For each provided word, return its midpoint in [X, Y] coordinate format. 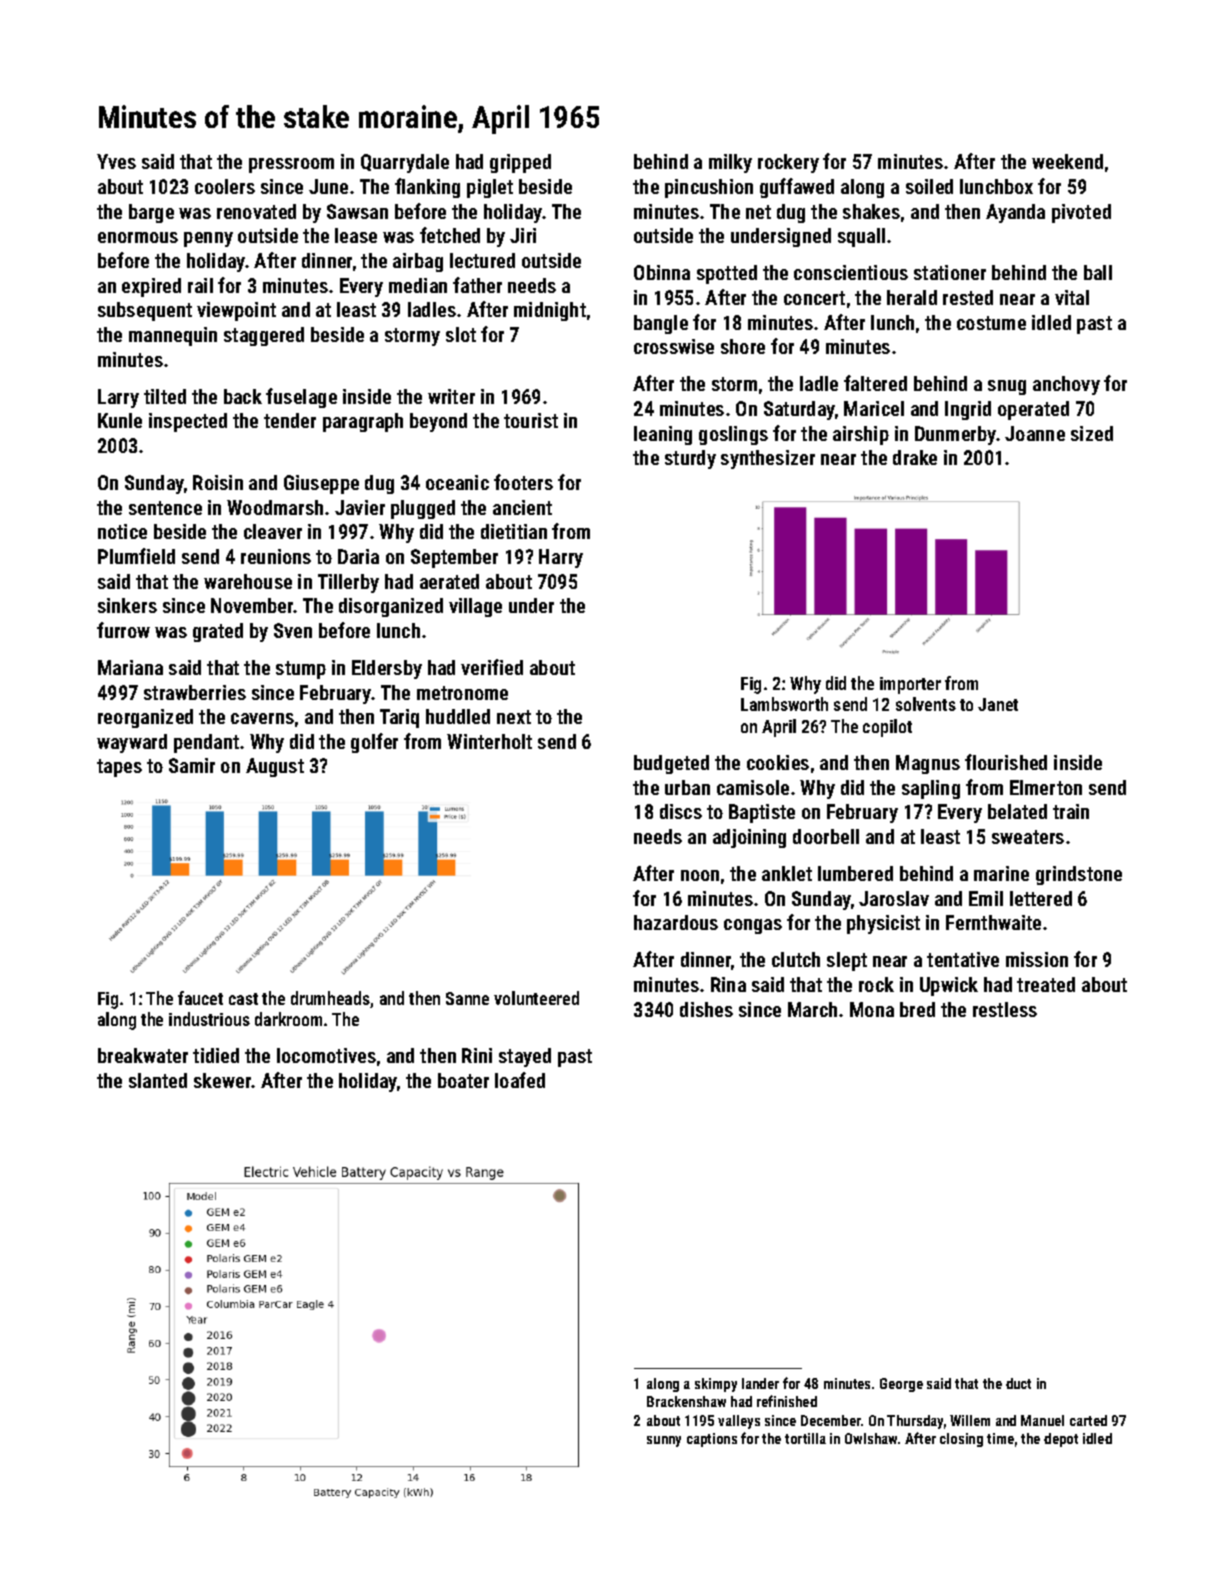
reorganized [145, 718]
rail [200, 285]
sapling [931, 789]
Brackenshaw [686, 1401]
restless [1005, 1009]
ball [1098, 272]
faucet [200, 998]
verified [492, 667]
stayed [525, 1057]
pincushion [709, 188]
